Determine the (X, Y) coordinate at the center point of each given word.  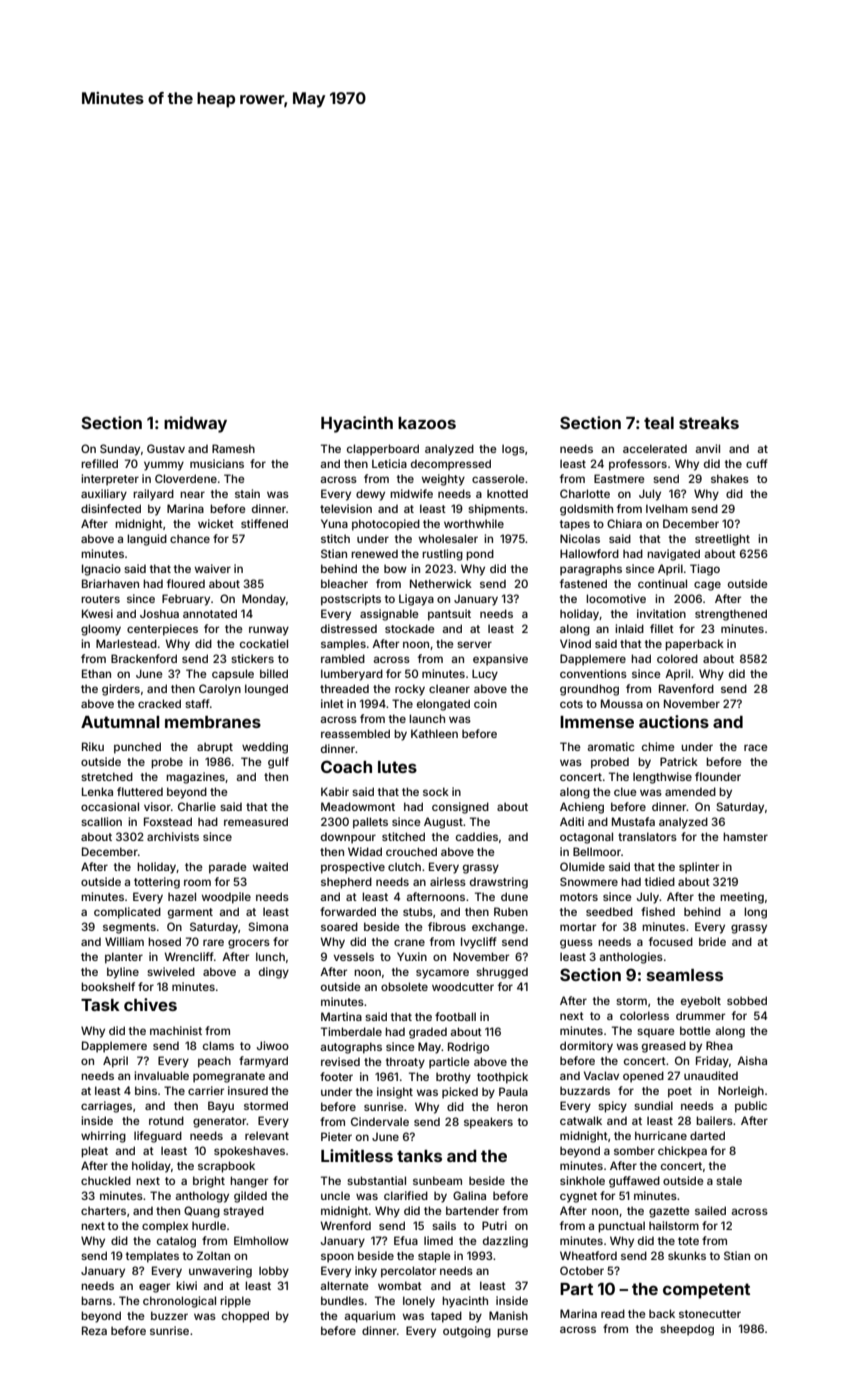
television (346, 508)
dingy (274, 973)
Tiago (705, 570)
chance (190, 538)
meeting (742, 898)
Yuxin (412, 956)
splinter (699, 868)
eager (154, 1288)
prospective (353, 868)
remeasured (256, 821)
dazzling (505, 1242)
